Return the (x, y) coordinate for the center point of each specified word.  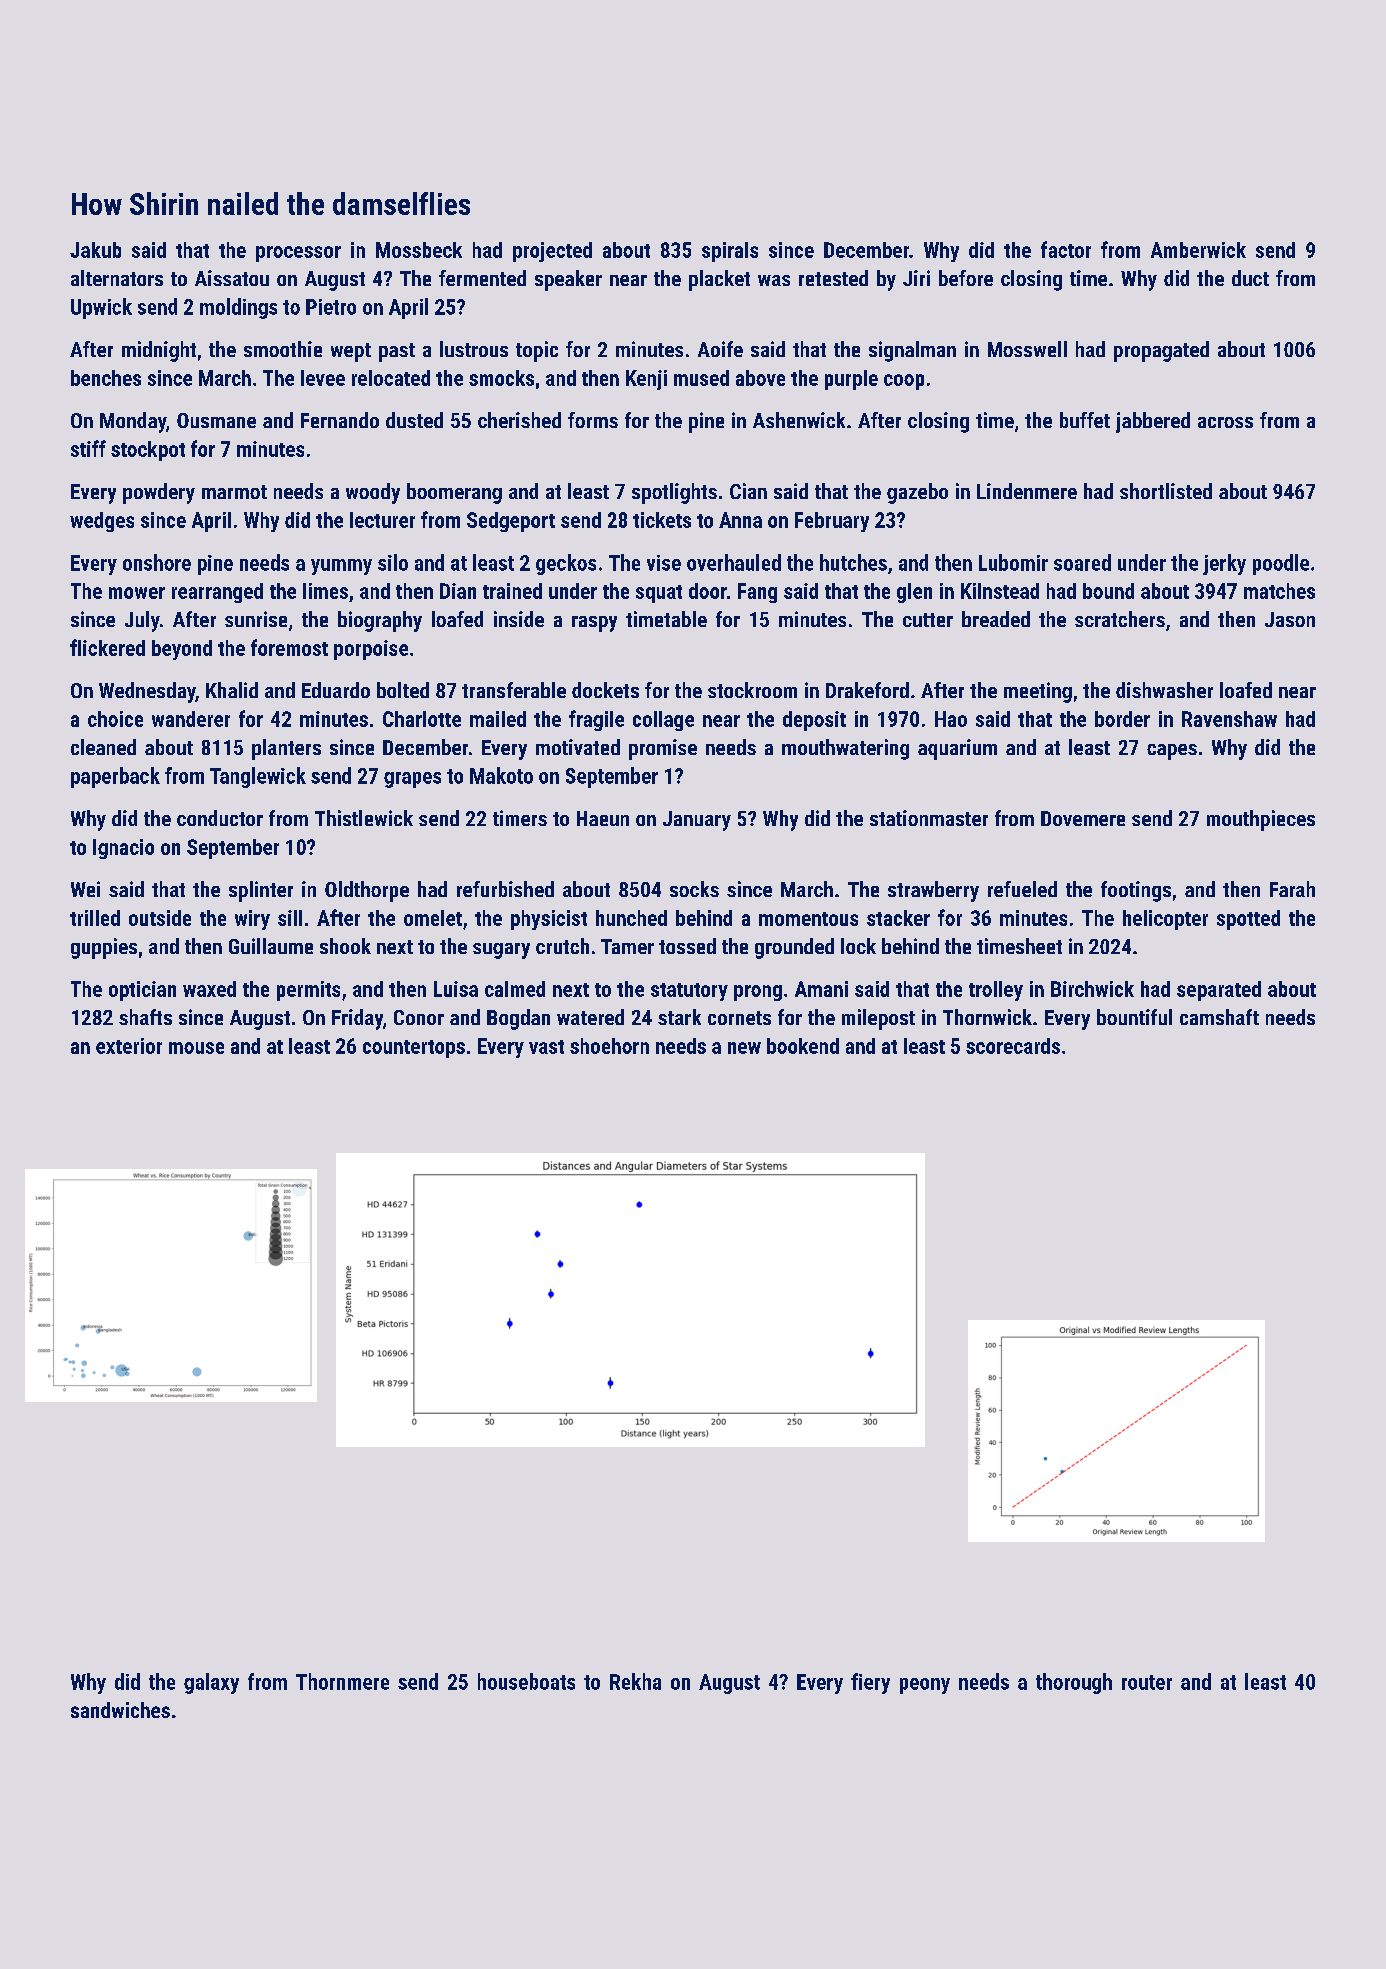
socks (694, 889)
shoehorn (609, 1046)
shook (345, 946)
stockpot (148, 451)
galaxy (211, 1683)
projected (552, 252)
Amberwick (1198, 250)
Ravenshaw (1229, 719)
